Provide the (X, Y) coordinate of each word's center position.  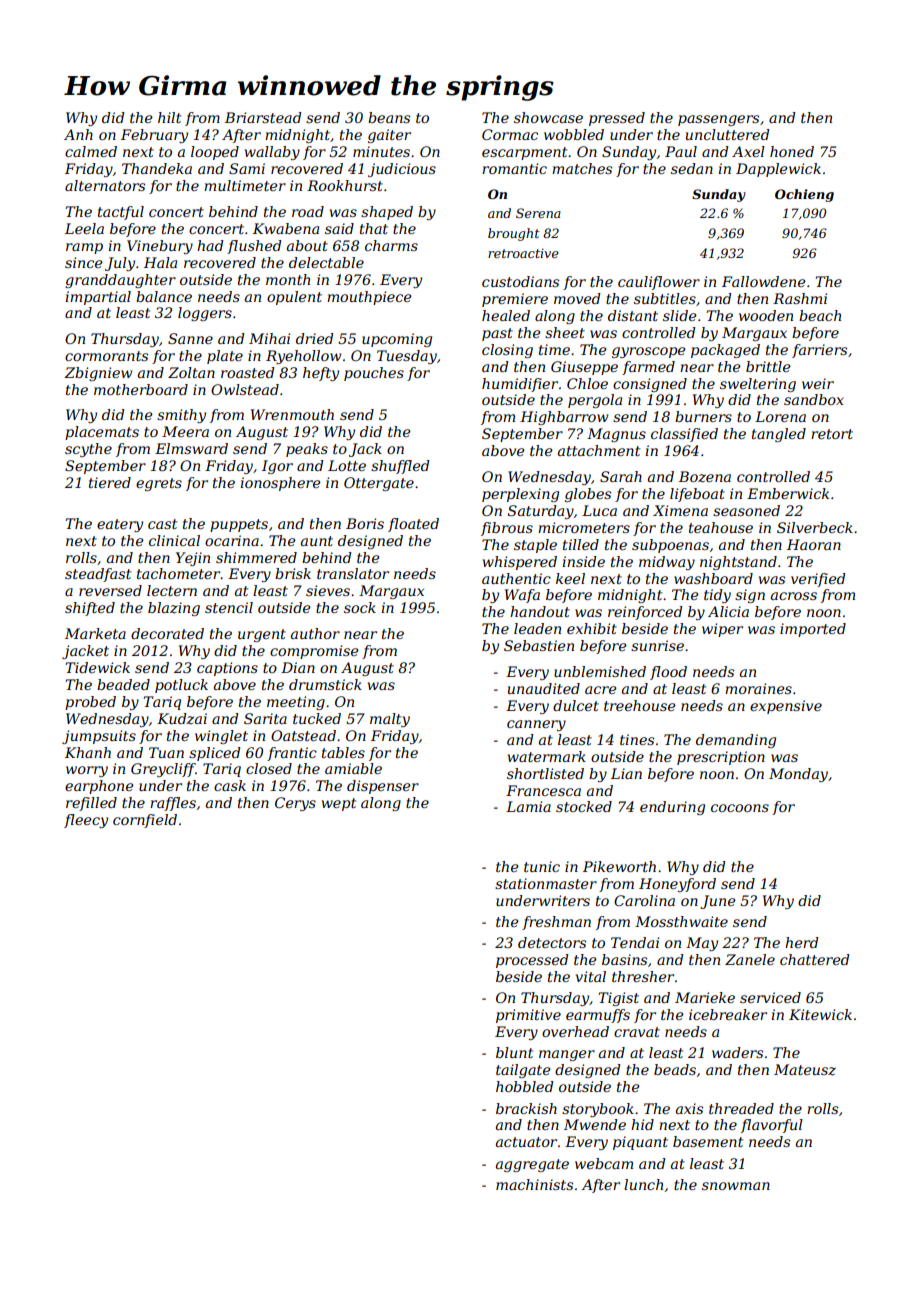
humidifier (520, 385)
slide (680, 315)
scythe (88, 450)
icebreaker (728, 1014)
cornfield (145, 821)
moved (577, 298)
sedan (692, 168)
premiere (515, 300)
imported (813, 630)
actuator (526, 1142)
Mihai (269, 338)
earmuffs (598, 1016)
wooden (766, 315)
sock (360, 607)
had (210, 245)
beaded (123, 684)
